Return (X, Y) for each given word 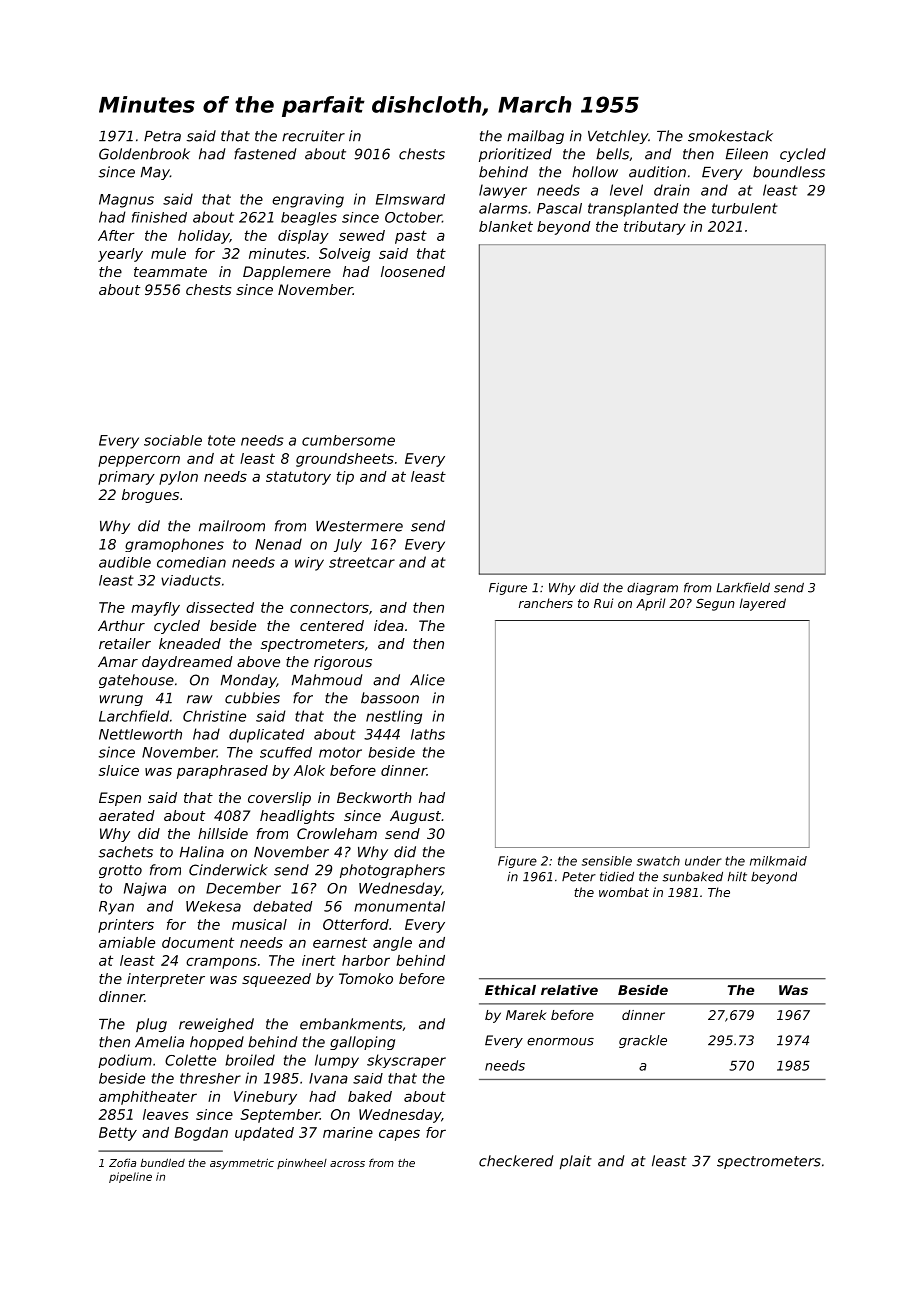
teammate (170, 272)
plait (576, 1162)
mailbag (535, 137)
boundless (789, 172)
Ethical (510, 990)
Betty (118, 1134)
